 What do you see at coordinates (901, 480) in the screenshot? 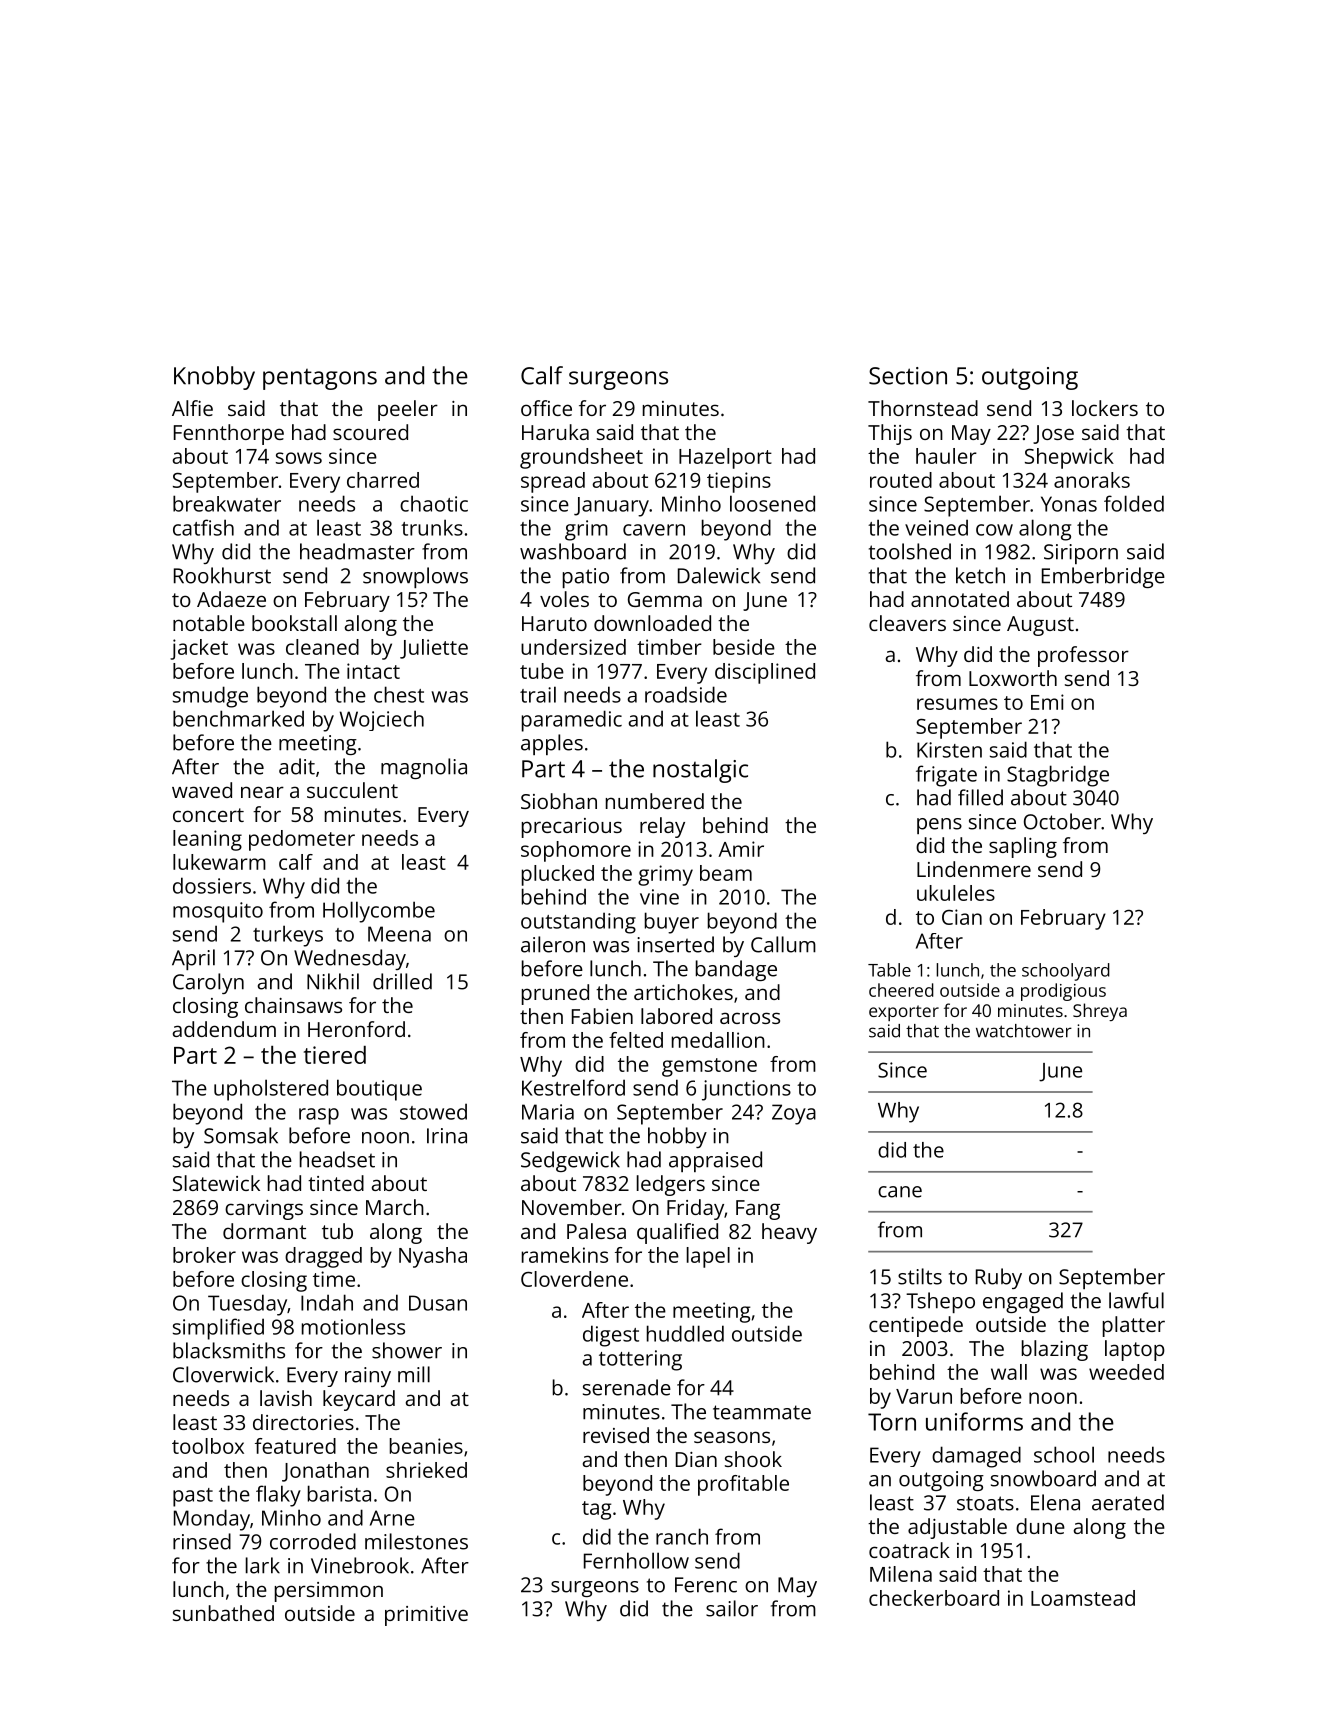
I see `routed` at bounding box center [901, 480].
